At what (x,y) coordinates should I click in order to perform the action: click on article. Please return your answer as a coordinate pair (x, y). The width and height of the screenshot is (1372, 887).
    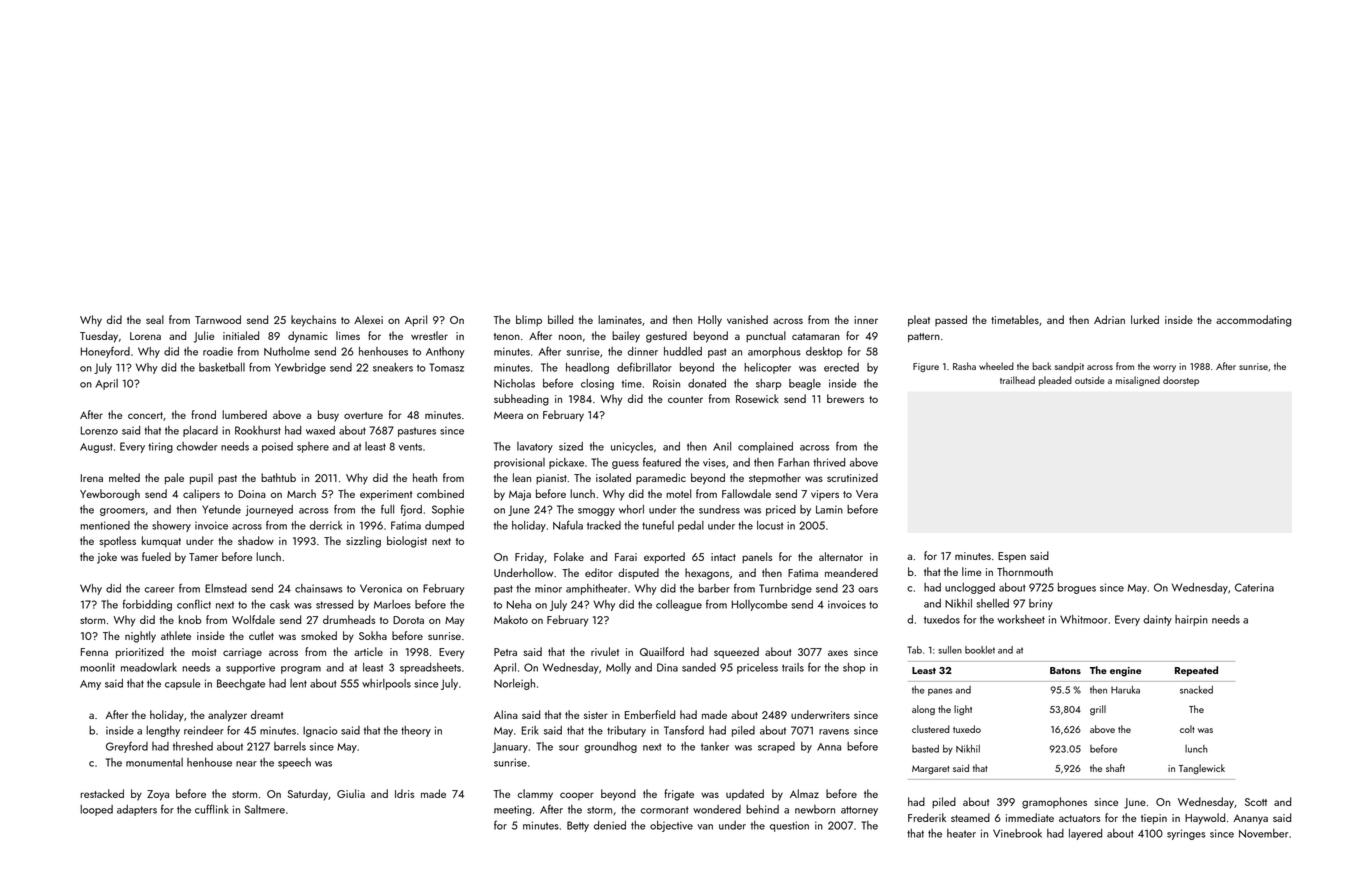
    Looking at the image, I should click on (368, 651).
